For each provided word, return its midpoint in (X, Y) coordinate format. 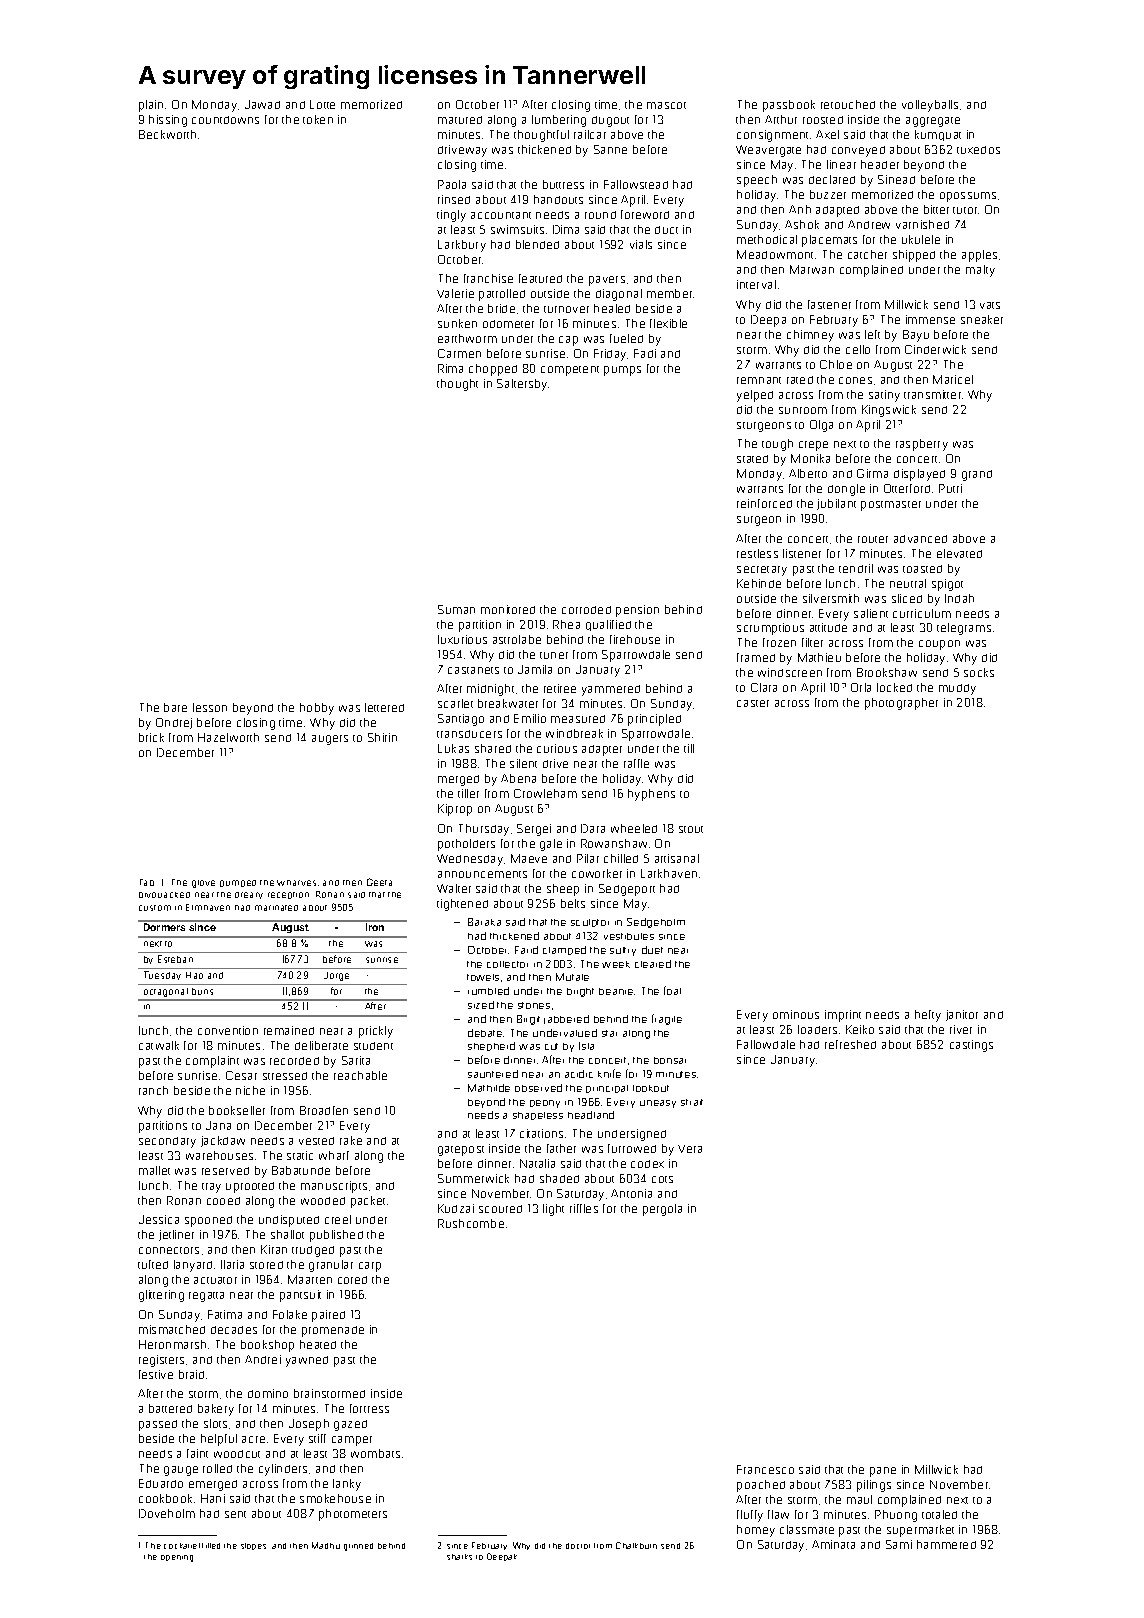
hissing (168, 121)
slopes (253, 1546)
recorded (294, 1061)
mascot (666, 105)
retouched (848, 104)
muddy (957, 689)
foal (672, 990)
